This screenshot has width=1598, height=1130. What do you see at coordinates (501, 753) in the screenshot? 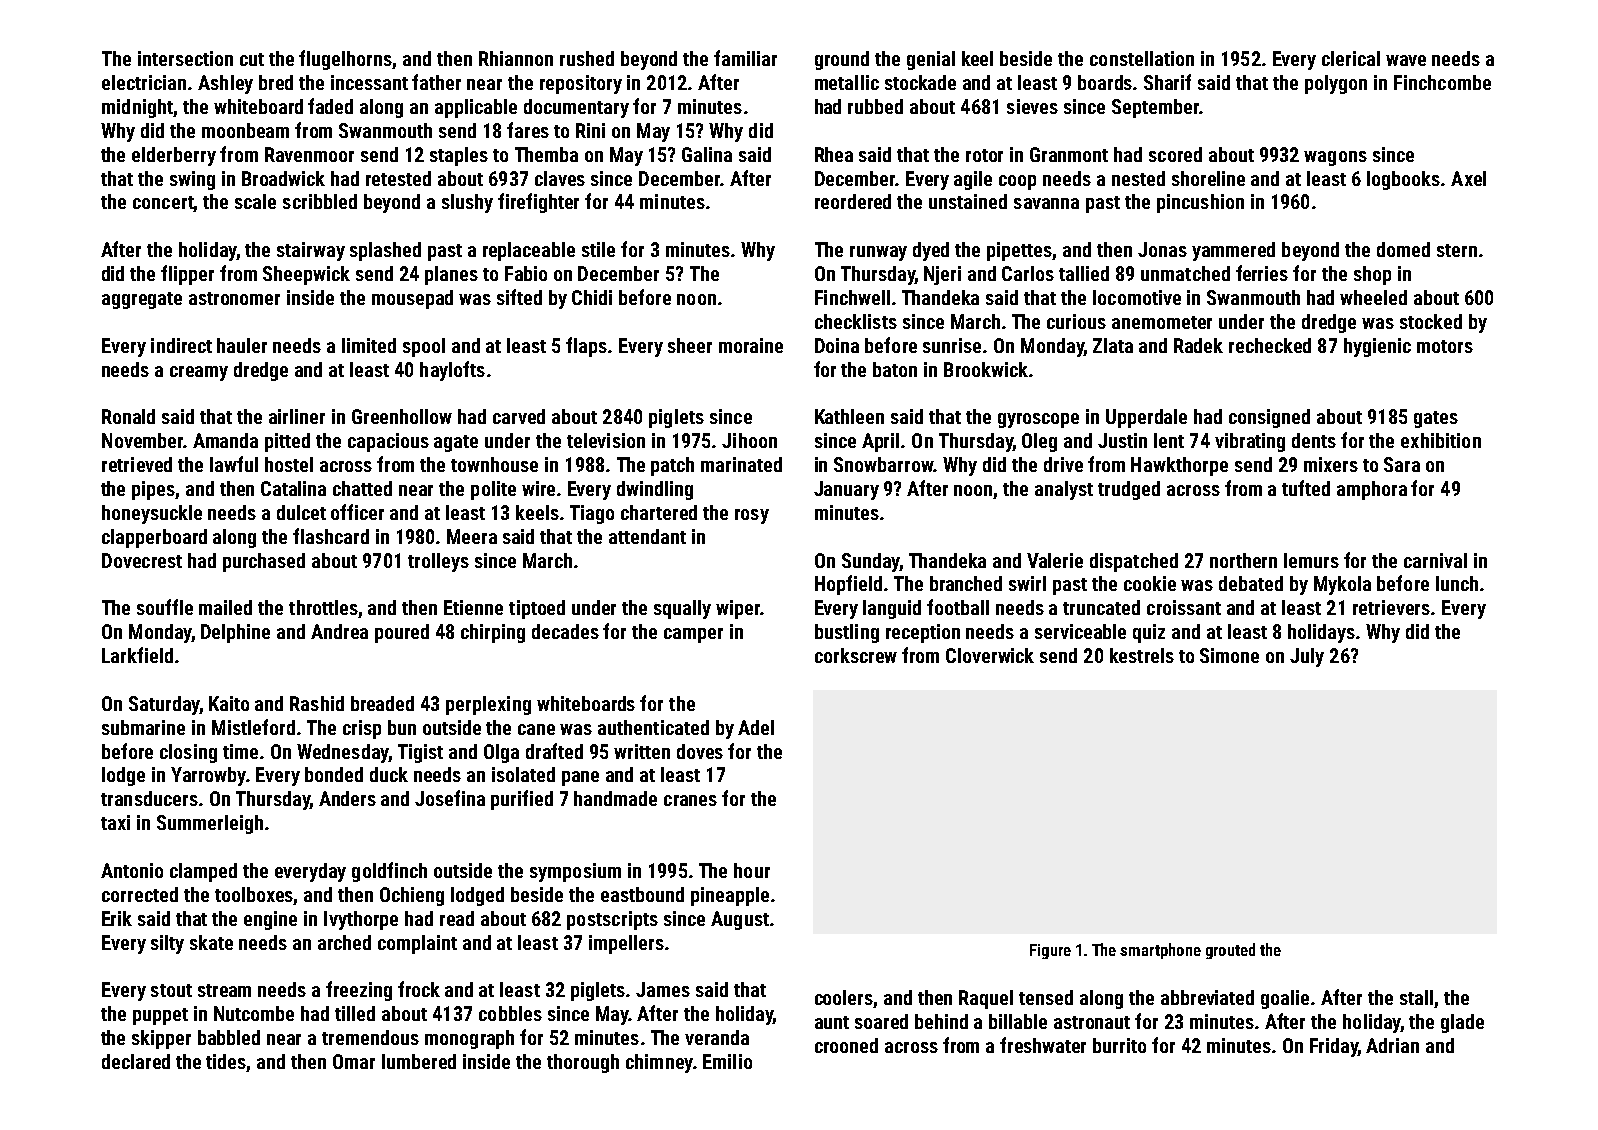
I see `Olga` at bounding box center [501, 753].
